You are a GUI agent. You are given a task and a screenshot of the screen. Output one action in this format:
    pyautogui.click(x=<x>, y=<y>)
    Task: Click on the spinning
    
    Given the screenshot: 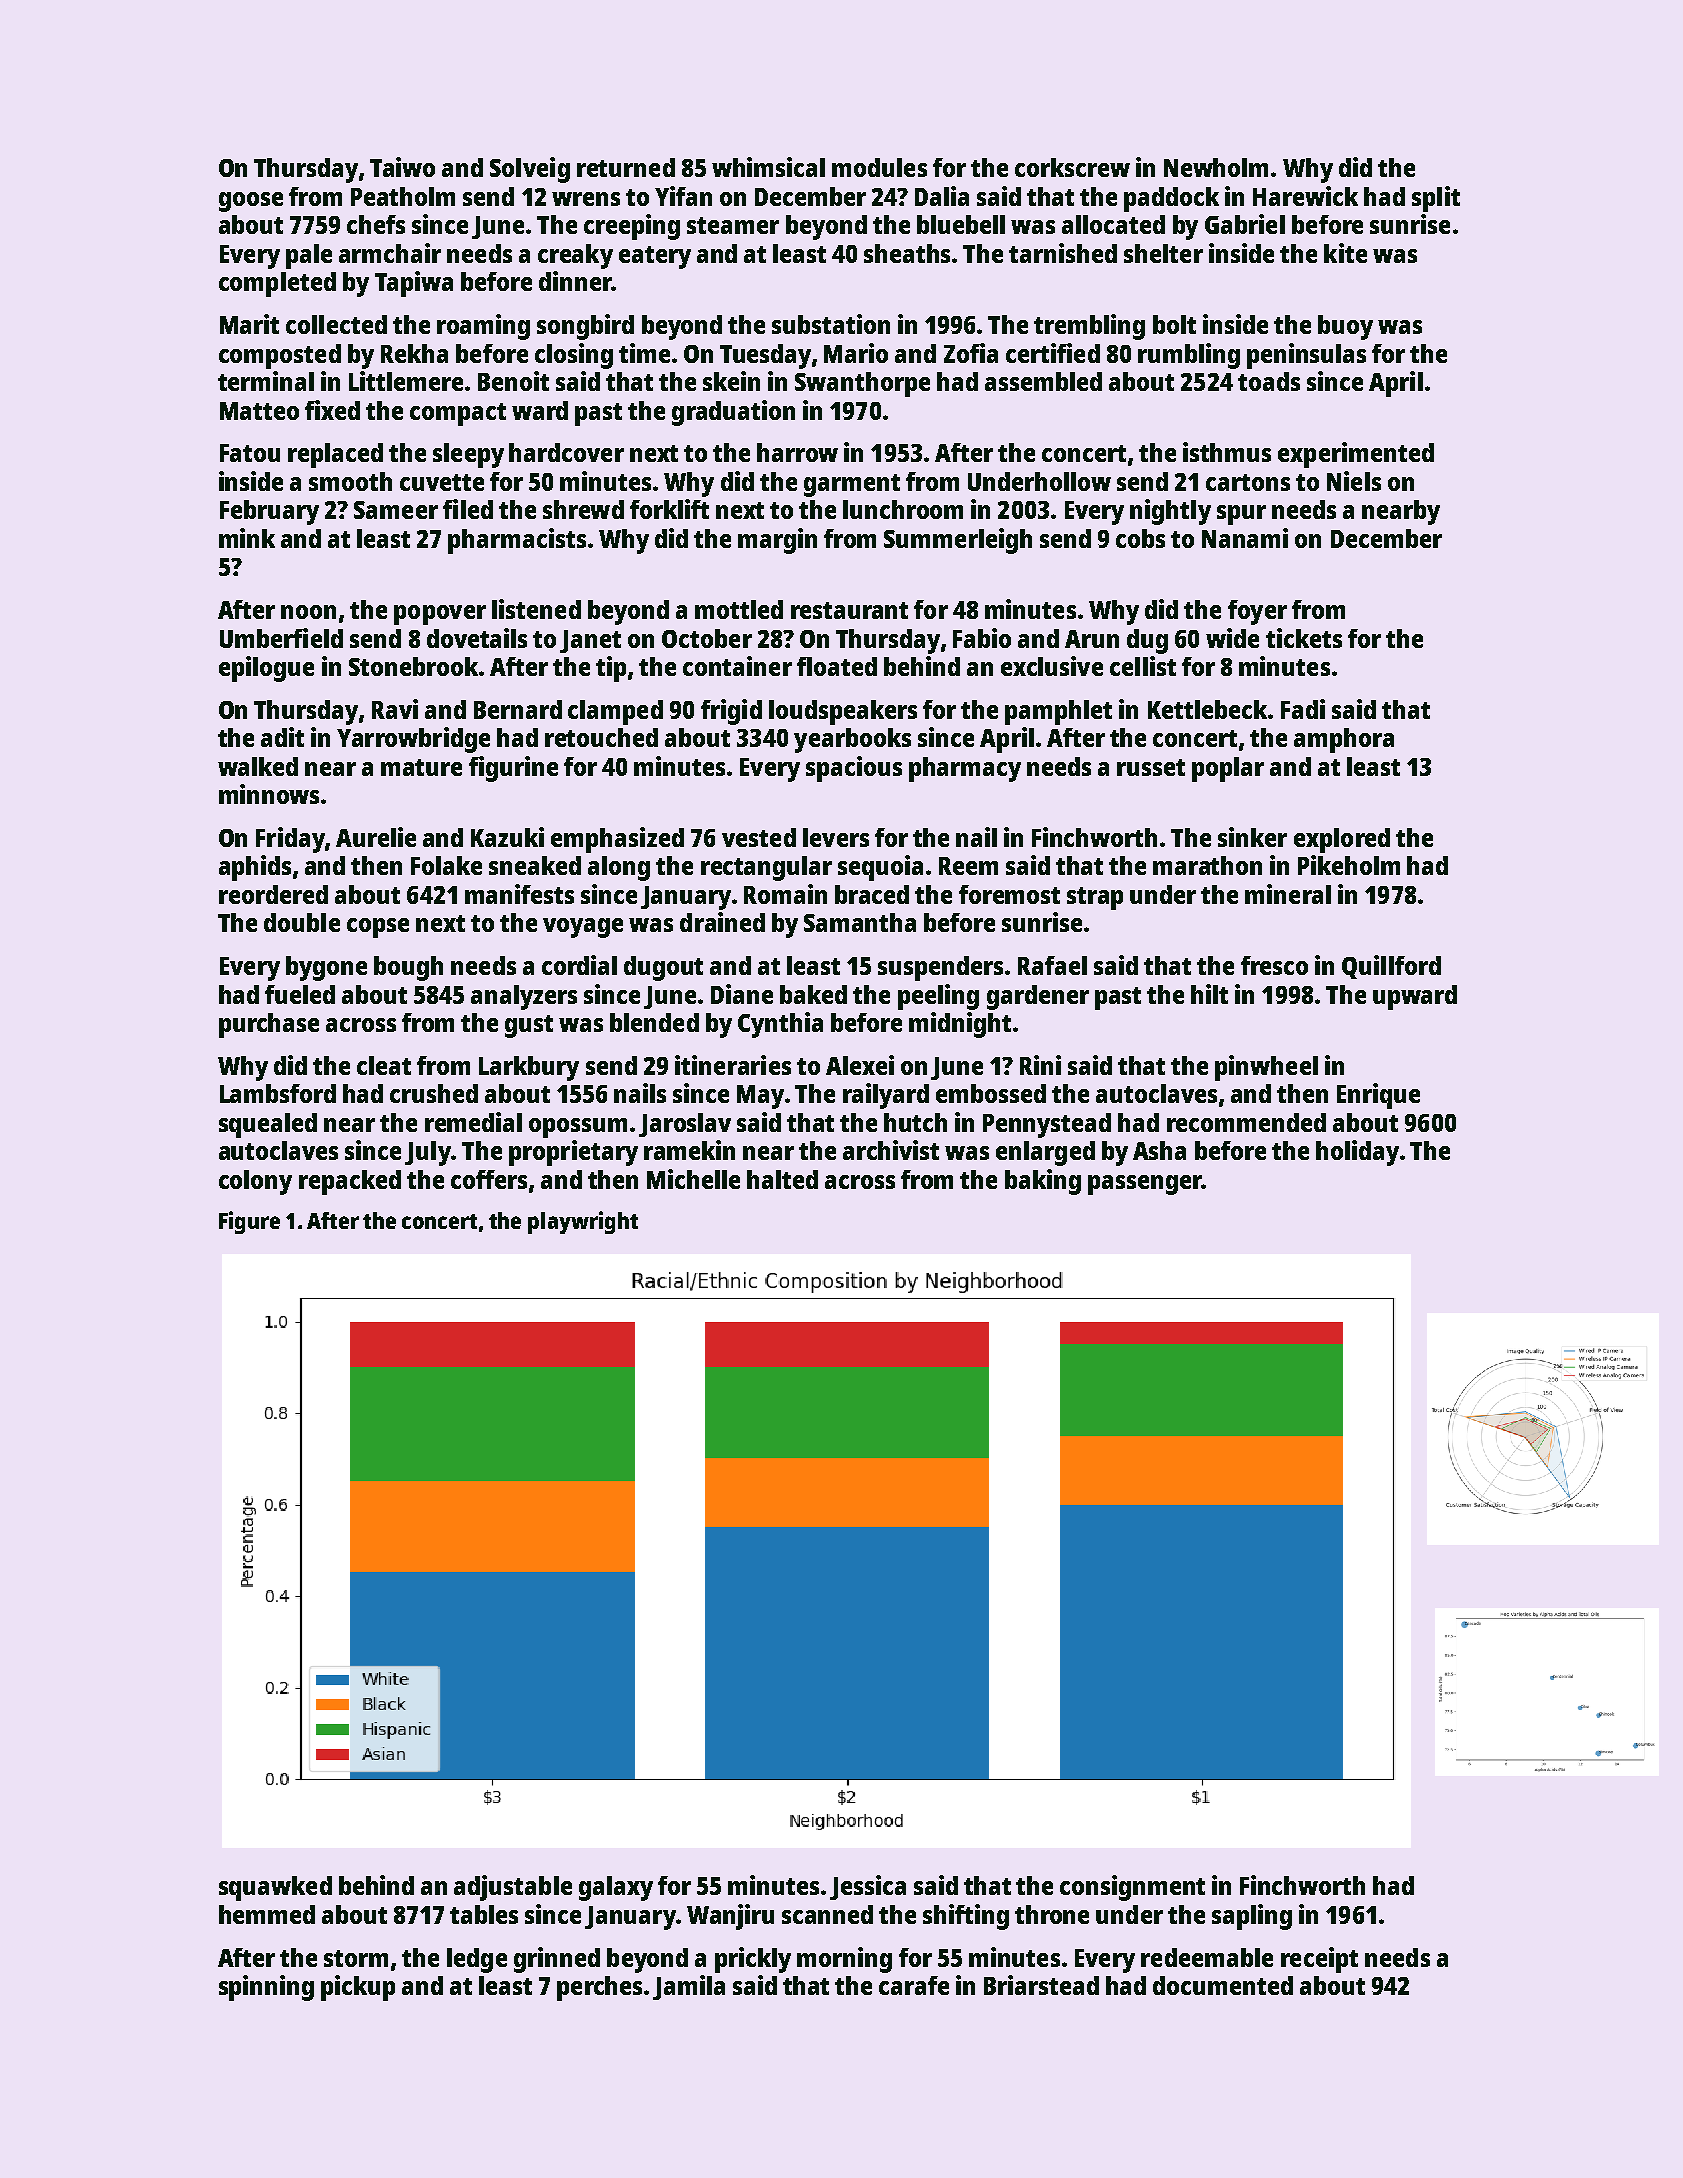 What is the action you would take?
    pyautogui.click(x=266, y=1988)
